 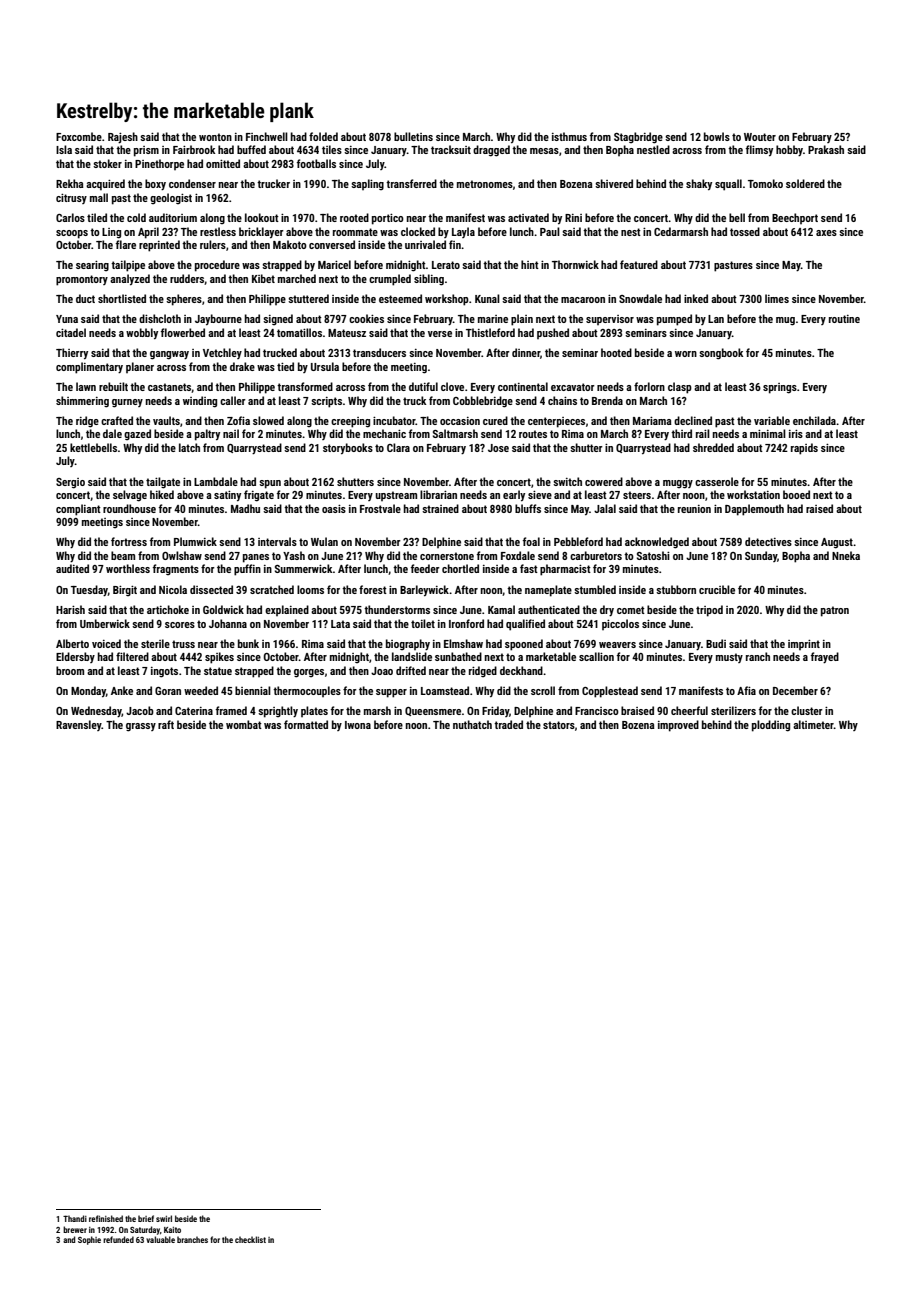 I want to click on checklist, so click(x=250, y=1239).
